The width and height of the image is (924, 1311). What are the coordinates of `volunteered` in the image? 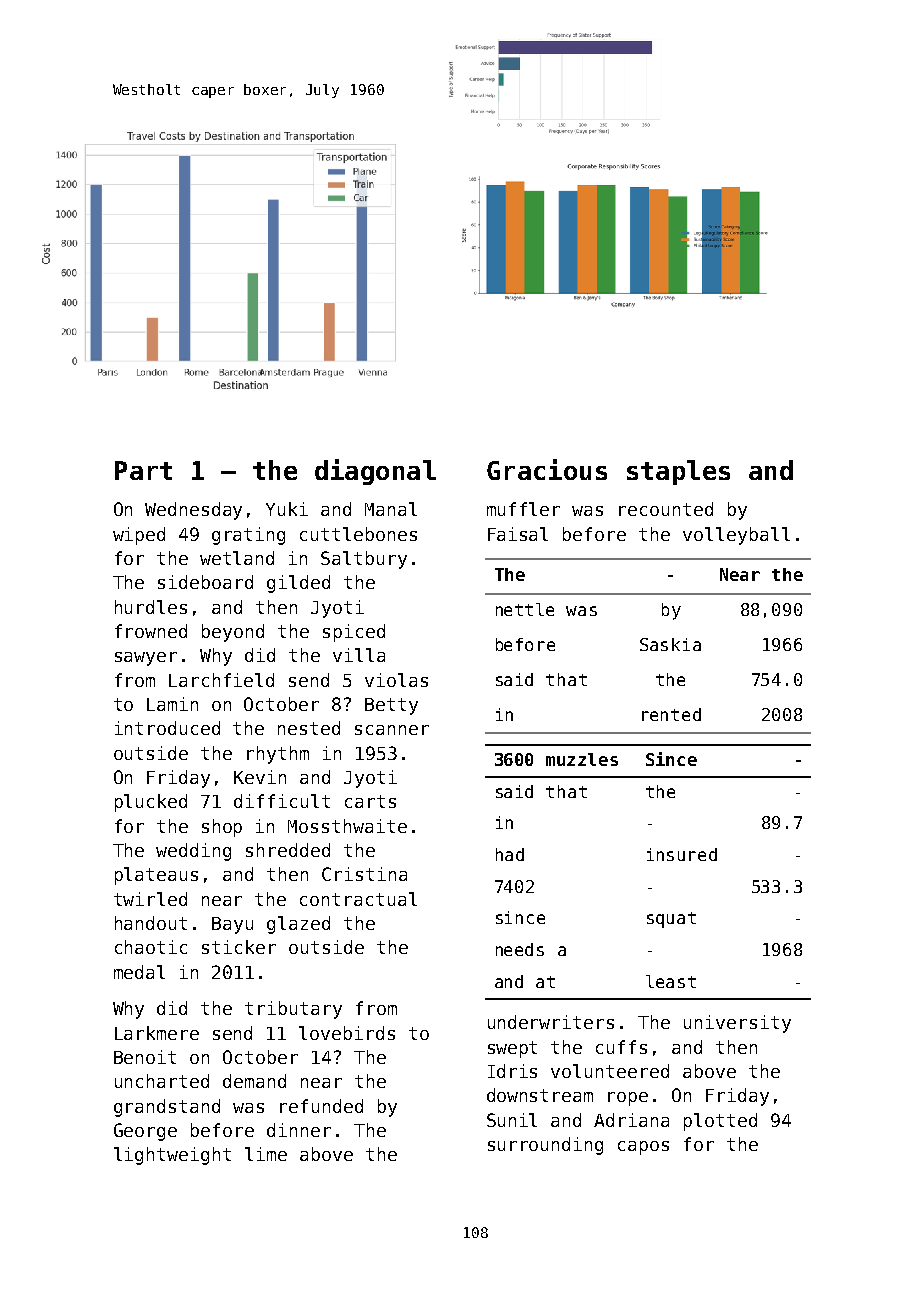 It's located at (610, 1071).
